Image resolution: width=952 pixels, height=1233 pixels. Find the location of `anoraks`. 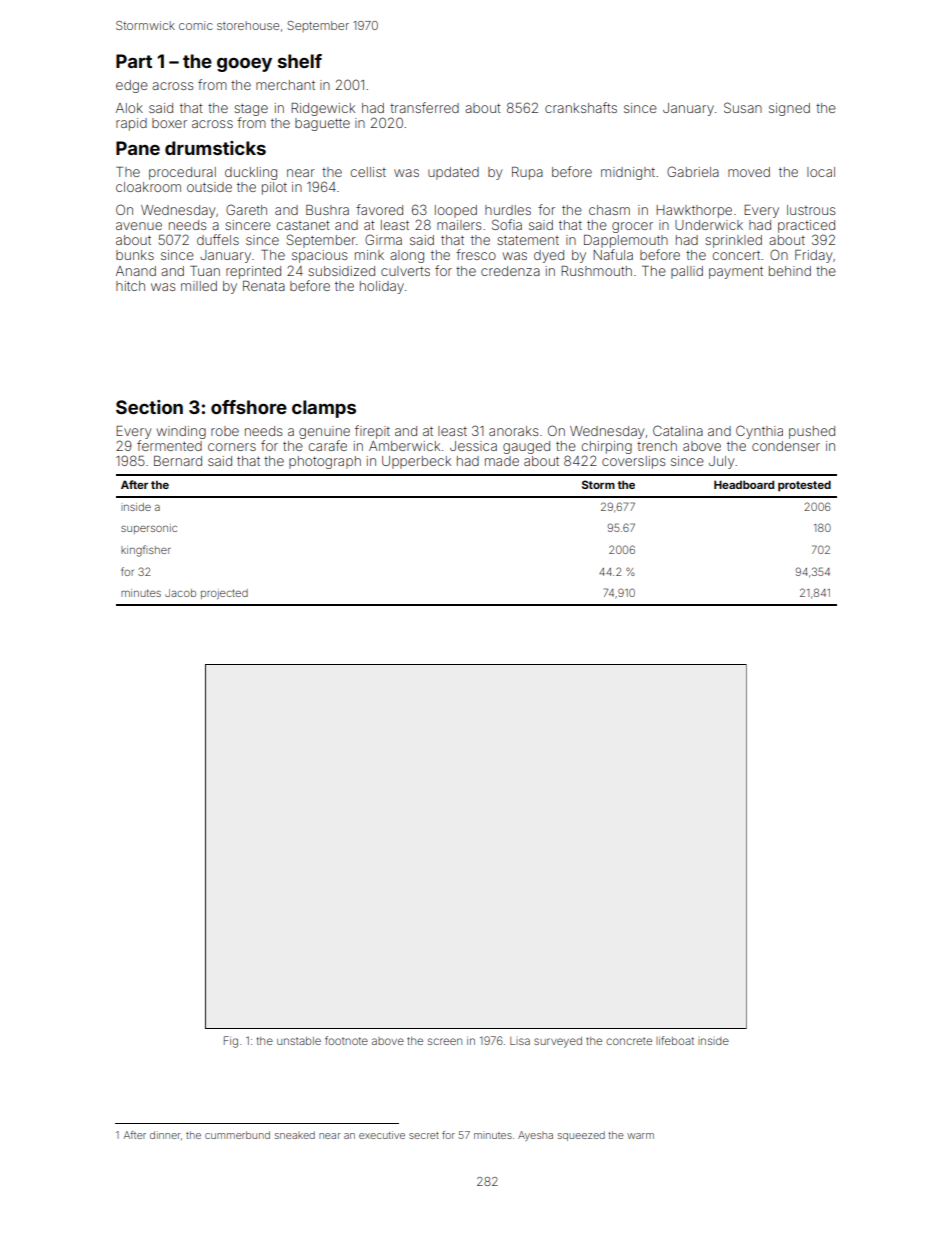

anoraks is located at coordinates (513, 431).
